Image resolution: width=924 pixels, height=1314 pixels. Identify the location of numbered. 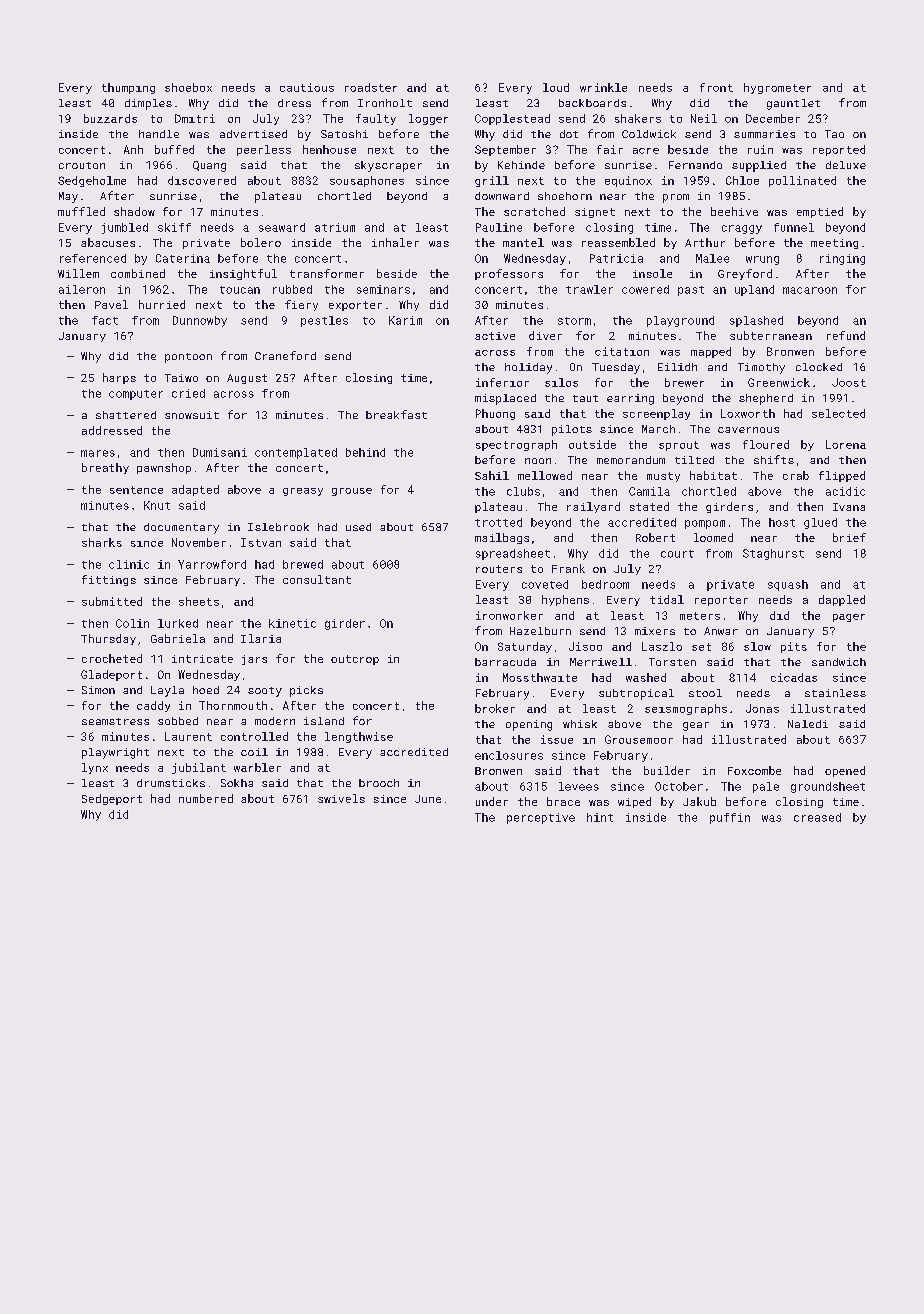
(206, 798).
